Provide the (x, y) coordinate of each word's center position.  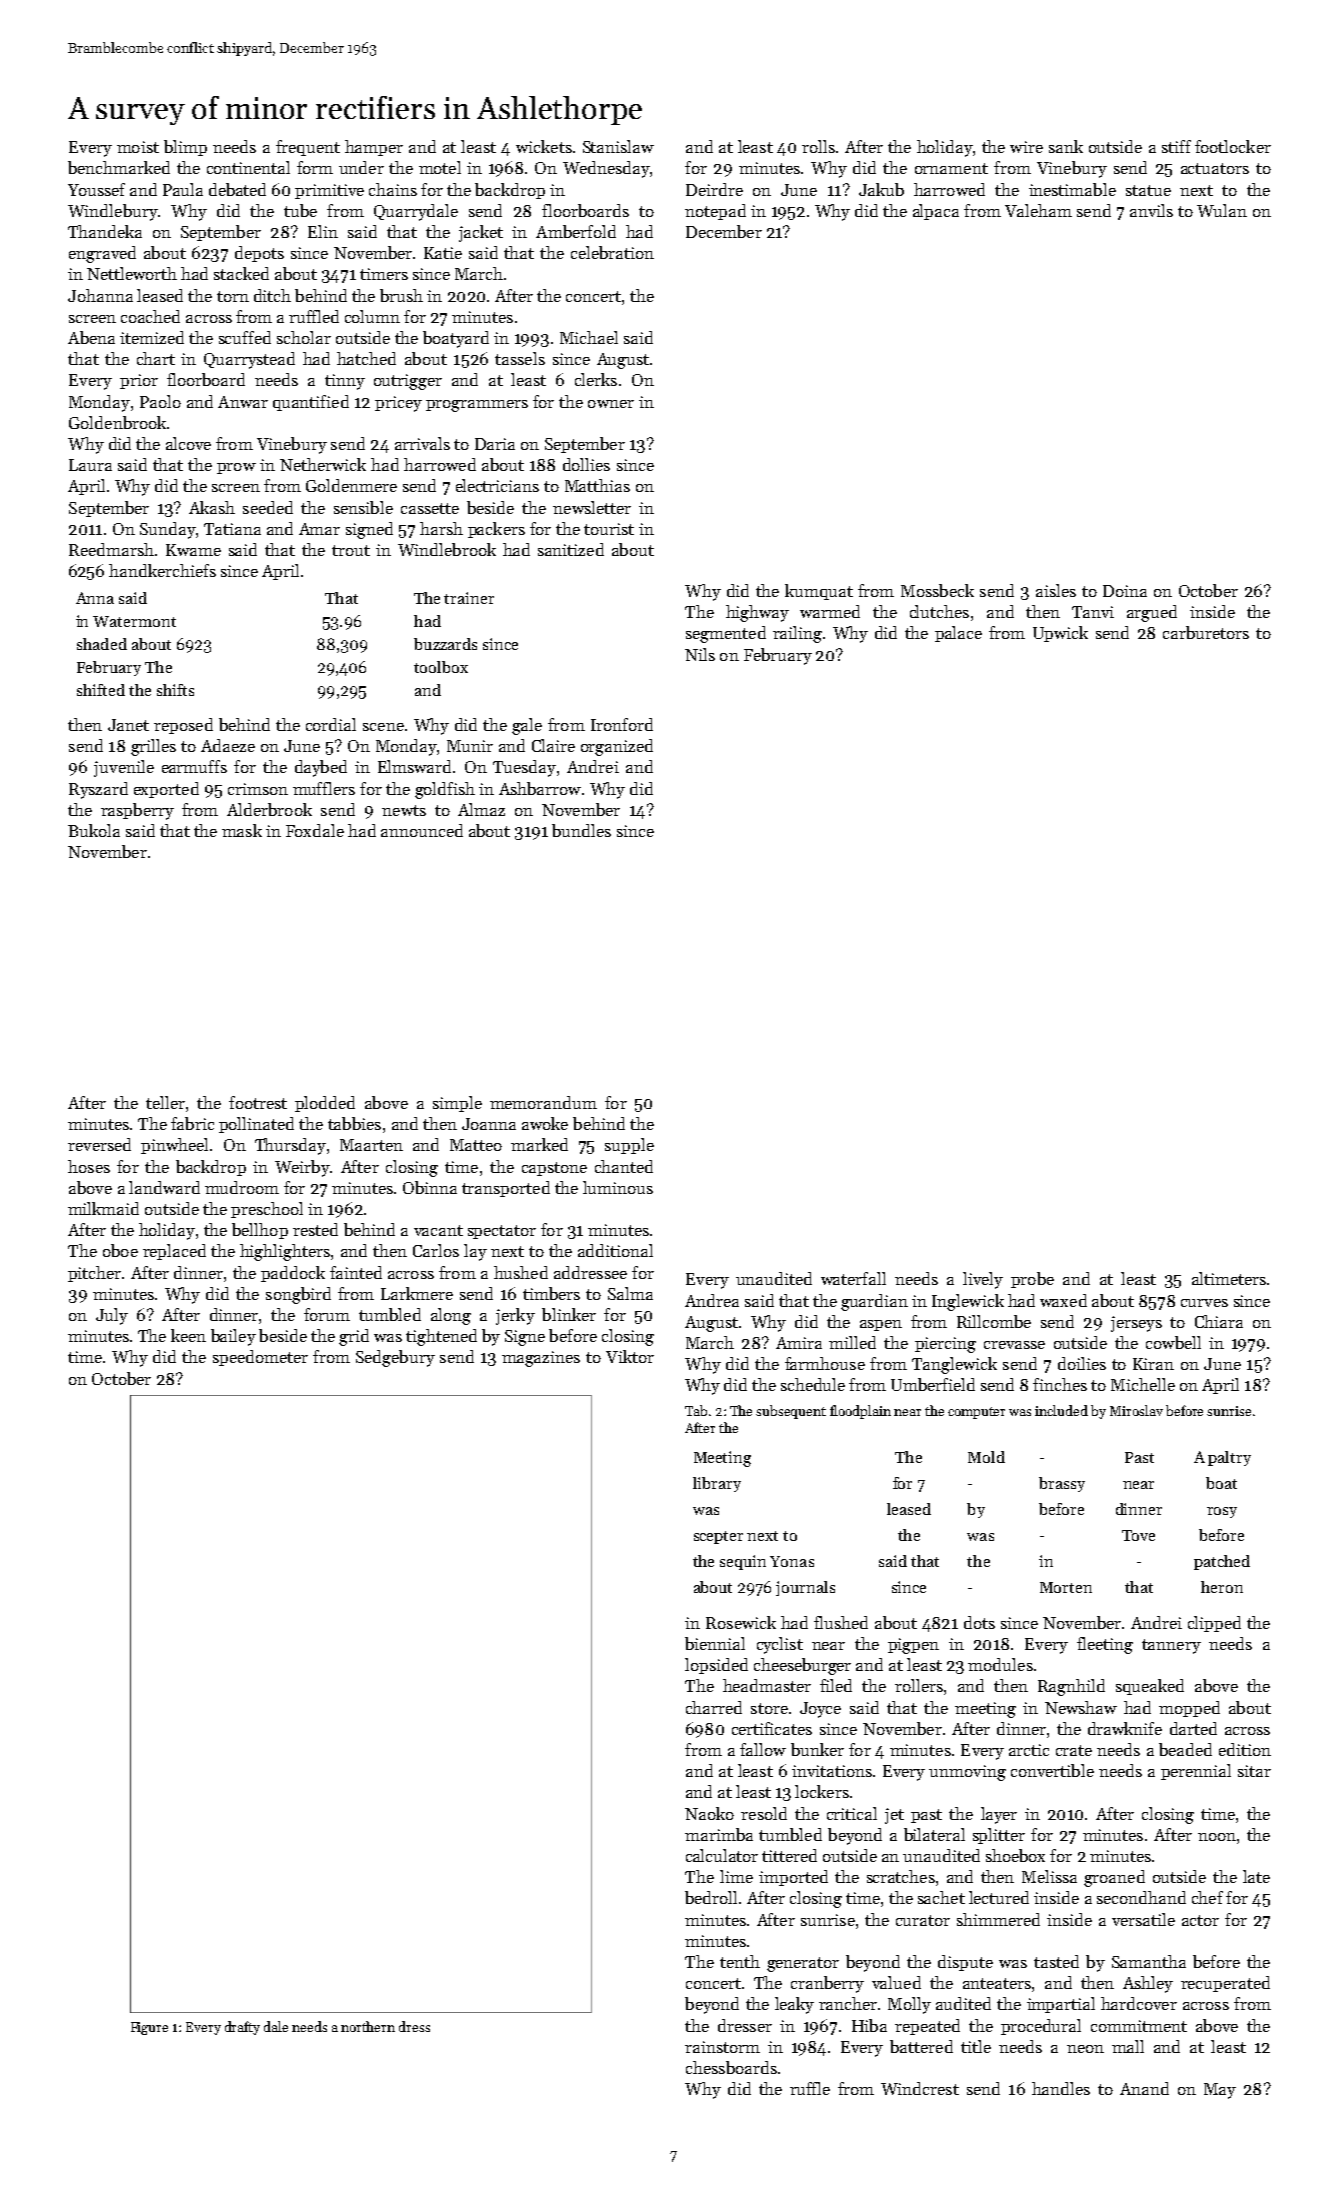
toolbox (441, 667)
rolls (818, 146)
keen (188, 1335)
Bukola (94, 830)
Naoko (709, 1813)
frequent (308, 148)
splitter (999, 1836)
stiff (1176, 146)
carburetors (1206, 632)
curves (1204, 1303)
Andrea (712, 1300)
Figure (149, 2028)
